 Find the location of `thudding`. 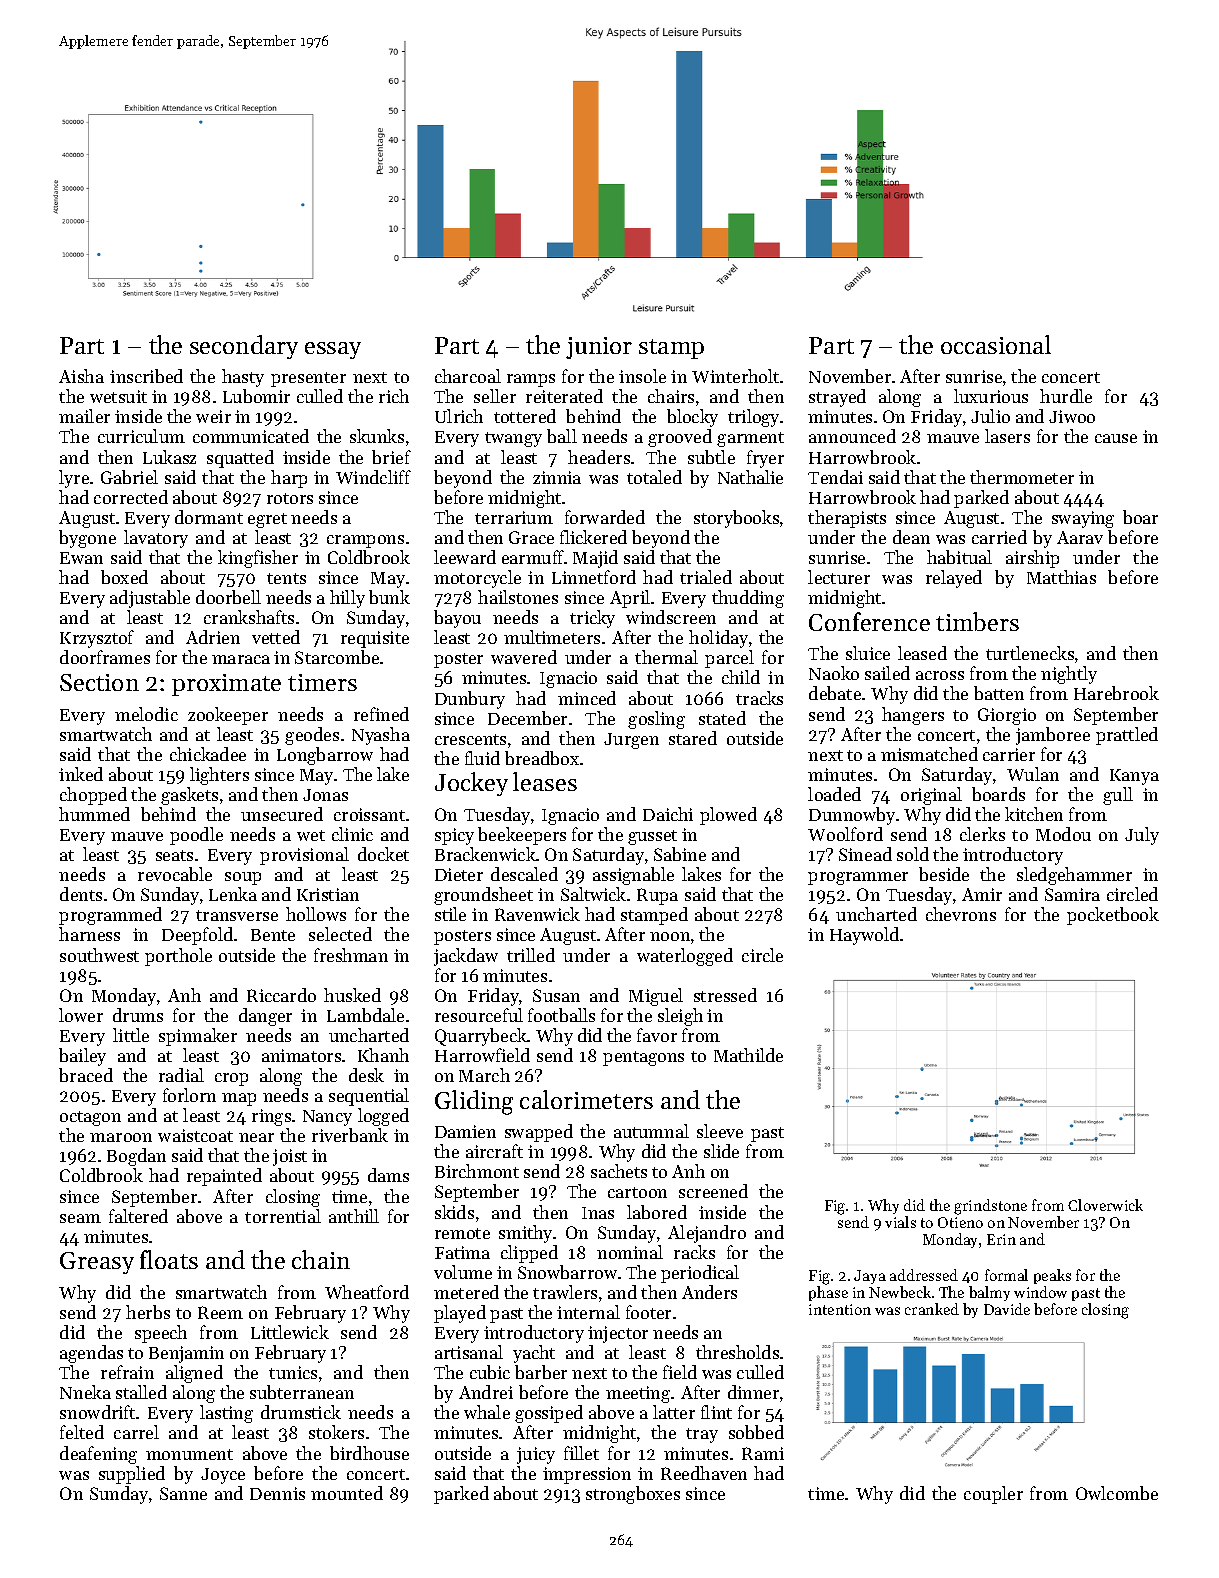

thudding is located at coordinates (748, 599).
